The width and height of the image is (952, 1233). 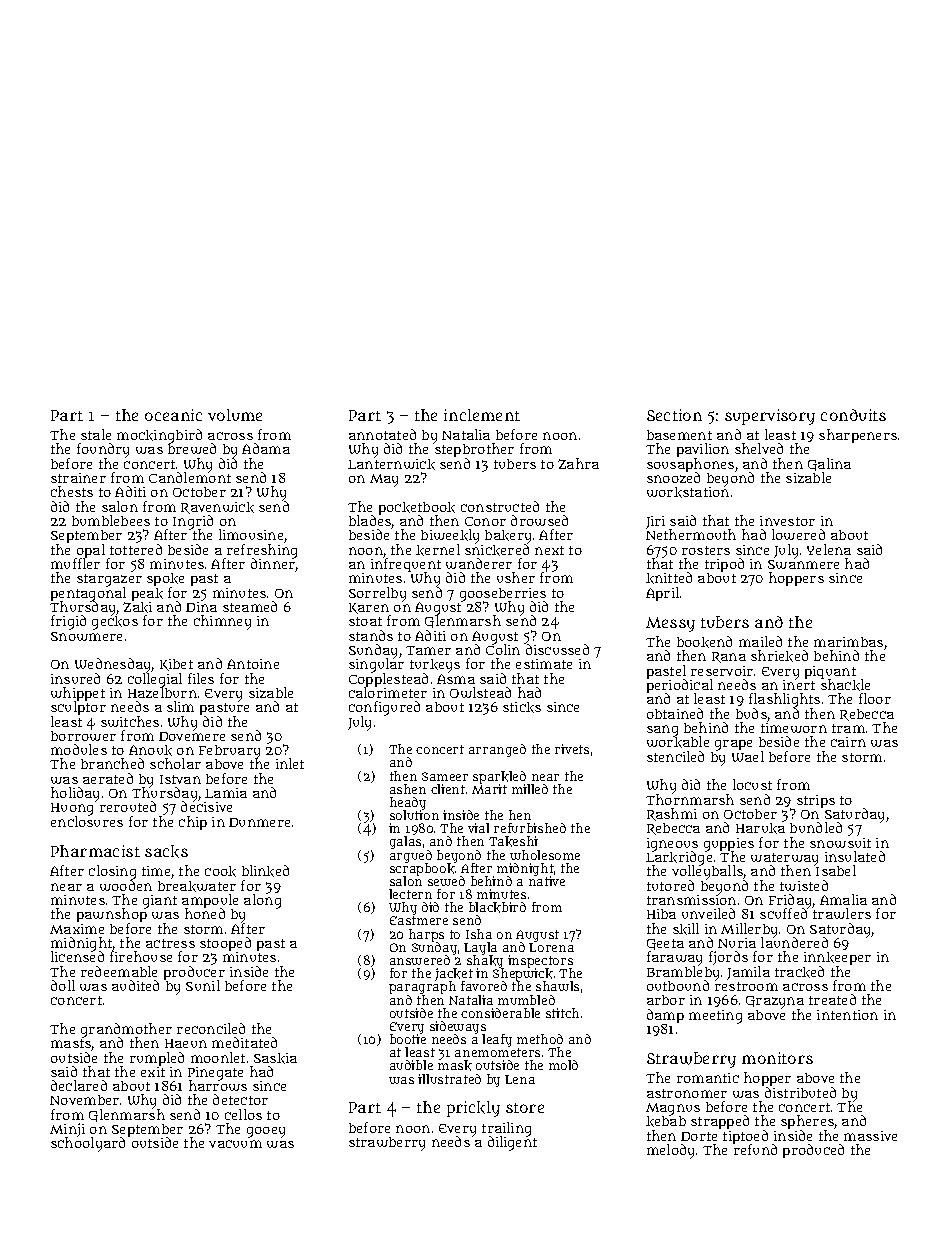 What do you see at coordinates (670, 1151) in the image?
I see `melody` at bounding box center [670, 1151].
